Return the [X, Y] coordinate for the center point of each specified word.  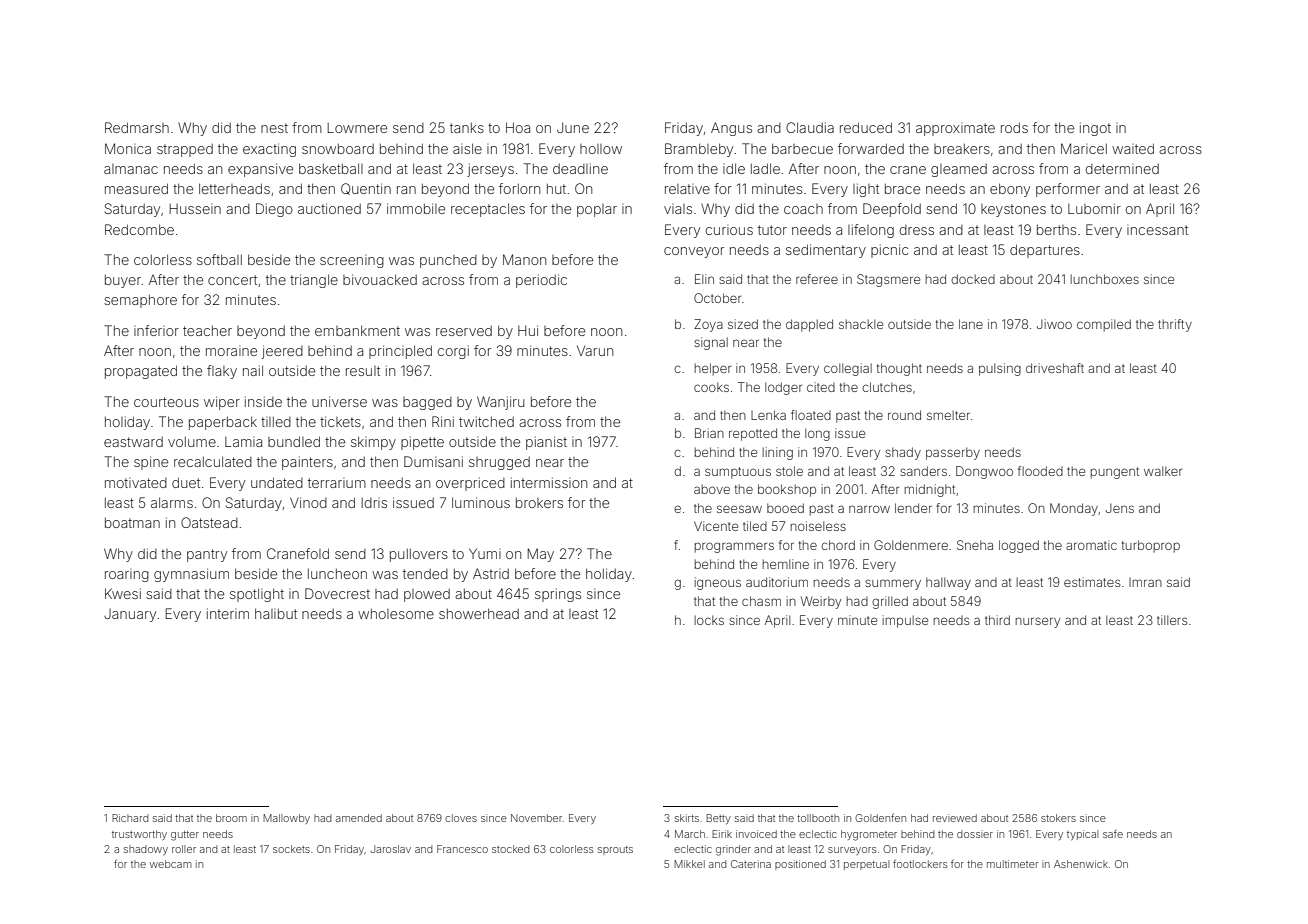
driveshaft [1055, 368]
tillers [1172, 620]
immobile [416, 208]
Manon [524, 259]
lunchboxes [1105, 279]
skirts [687, 818]
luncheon [337, 574]
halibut [276, 613]
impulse [905, 621]
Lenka [768, 415]
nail [253, 370]
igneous [718, 583]
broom [231, 818]
